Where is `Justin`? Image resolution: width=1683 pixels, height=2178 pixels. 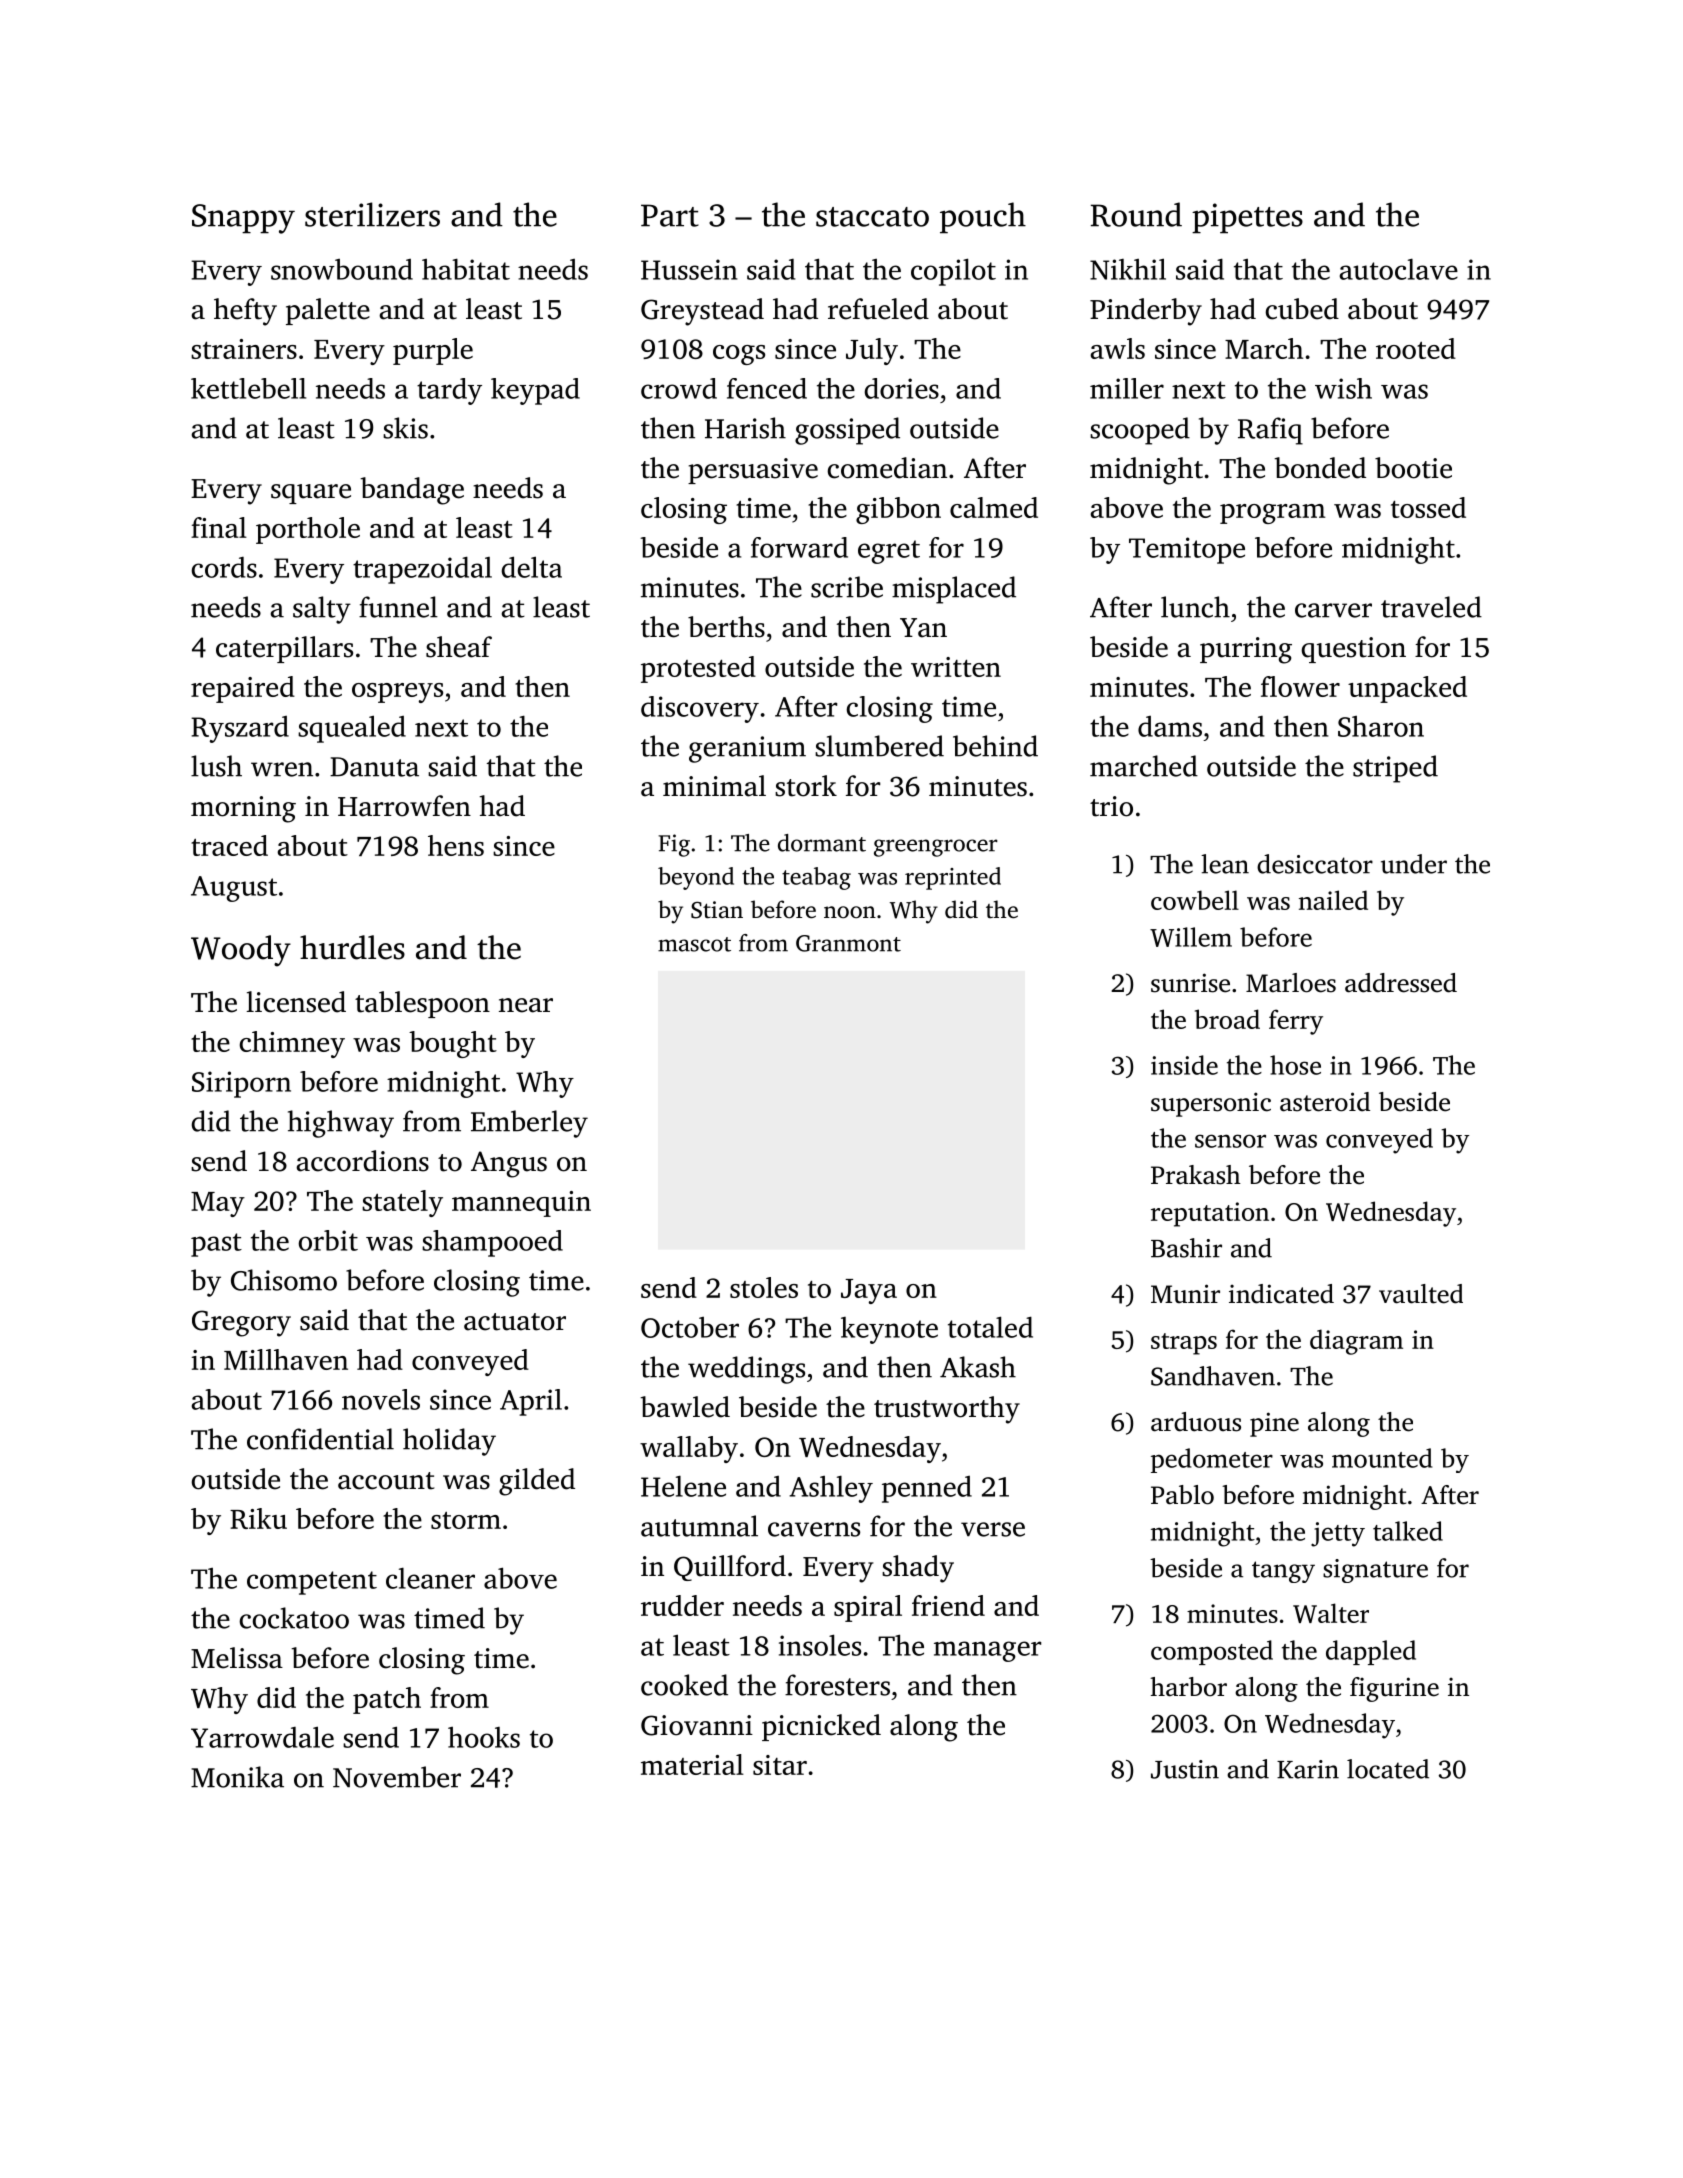
Justin is located at coordinates (1185, 1769).
